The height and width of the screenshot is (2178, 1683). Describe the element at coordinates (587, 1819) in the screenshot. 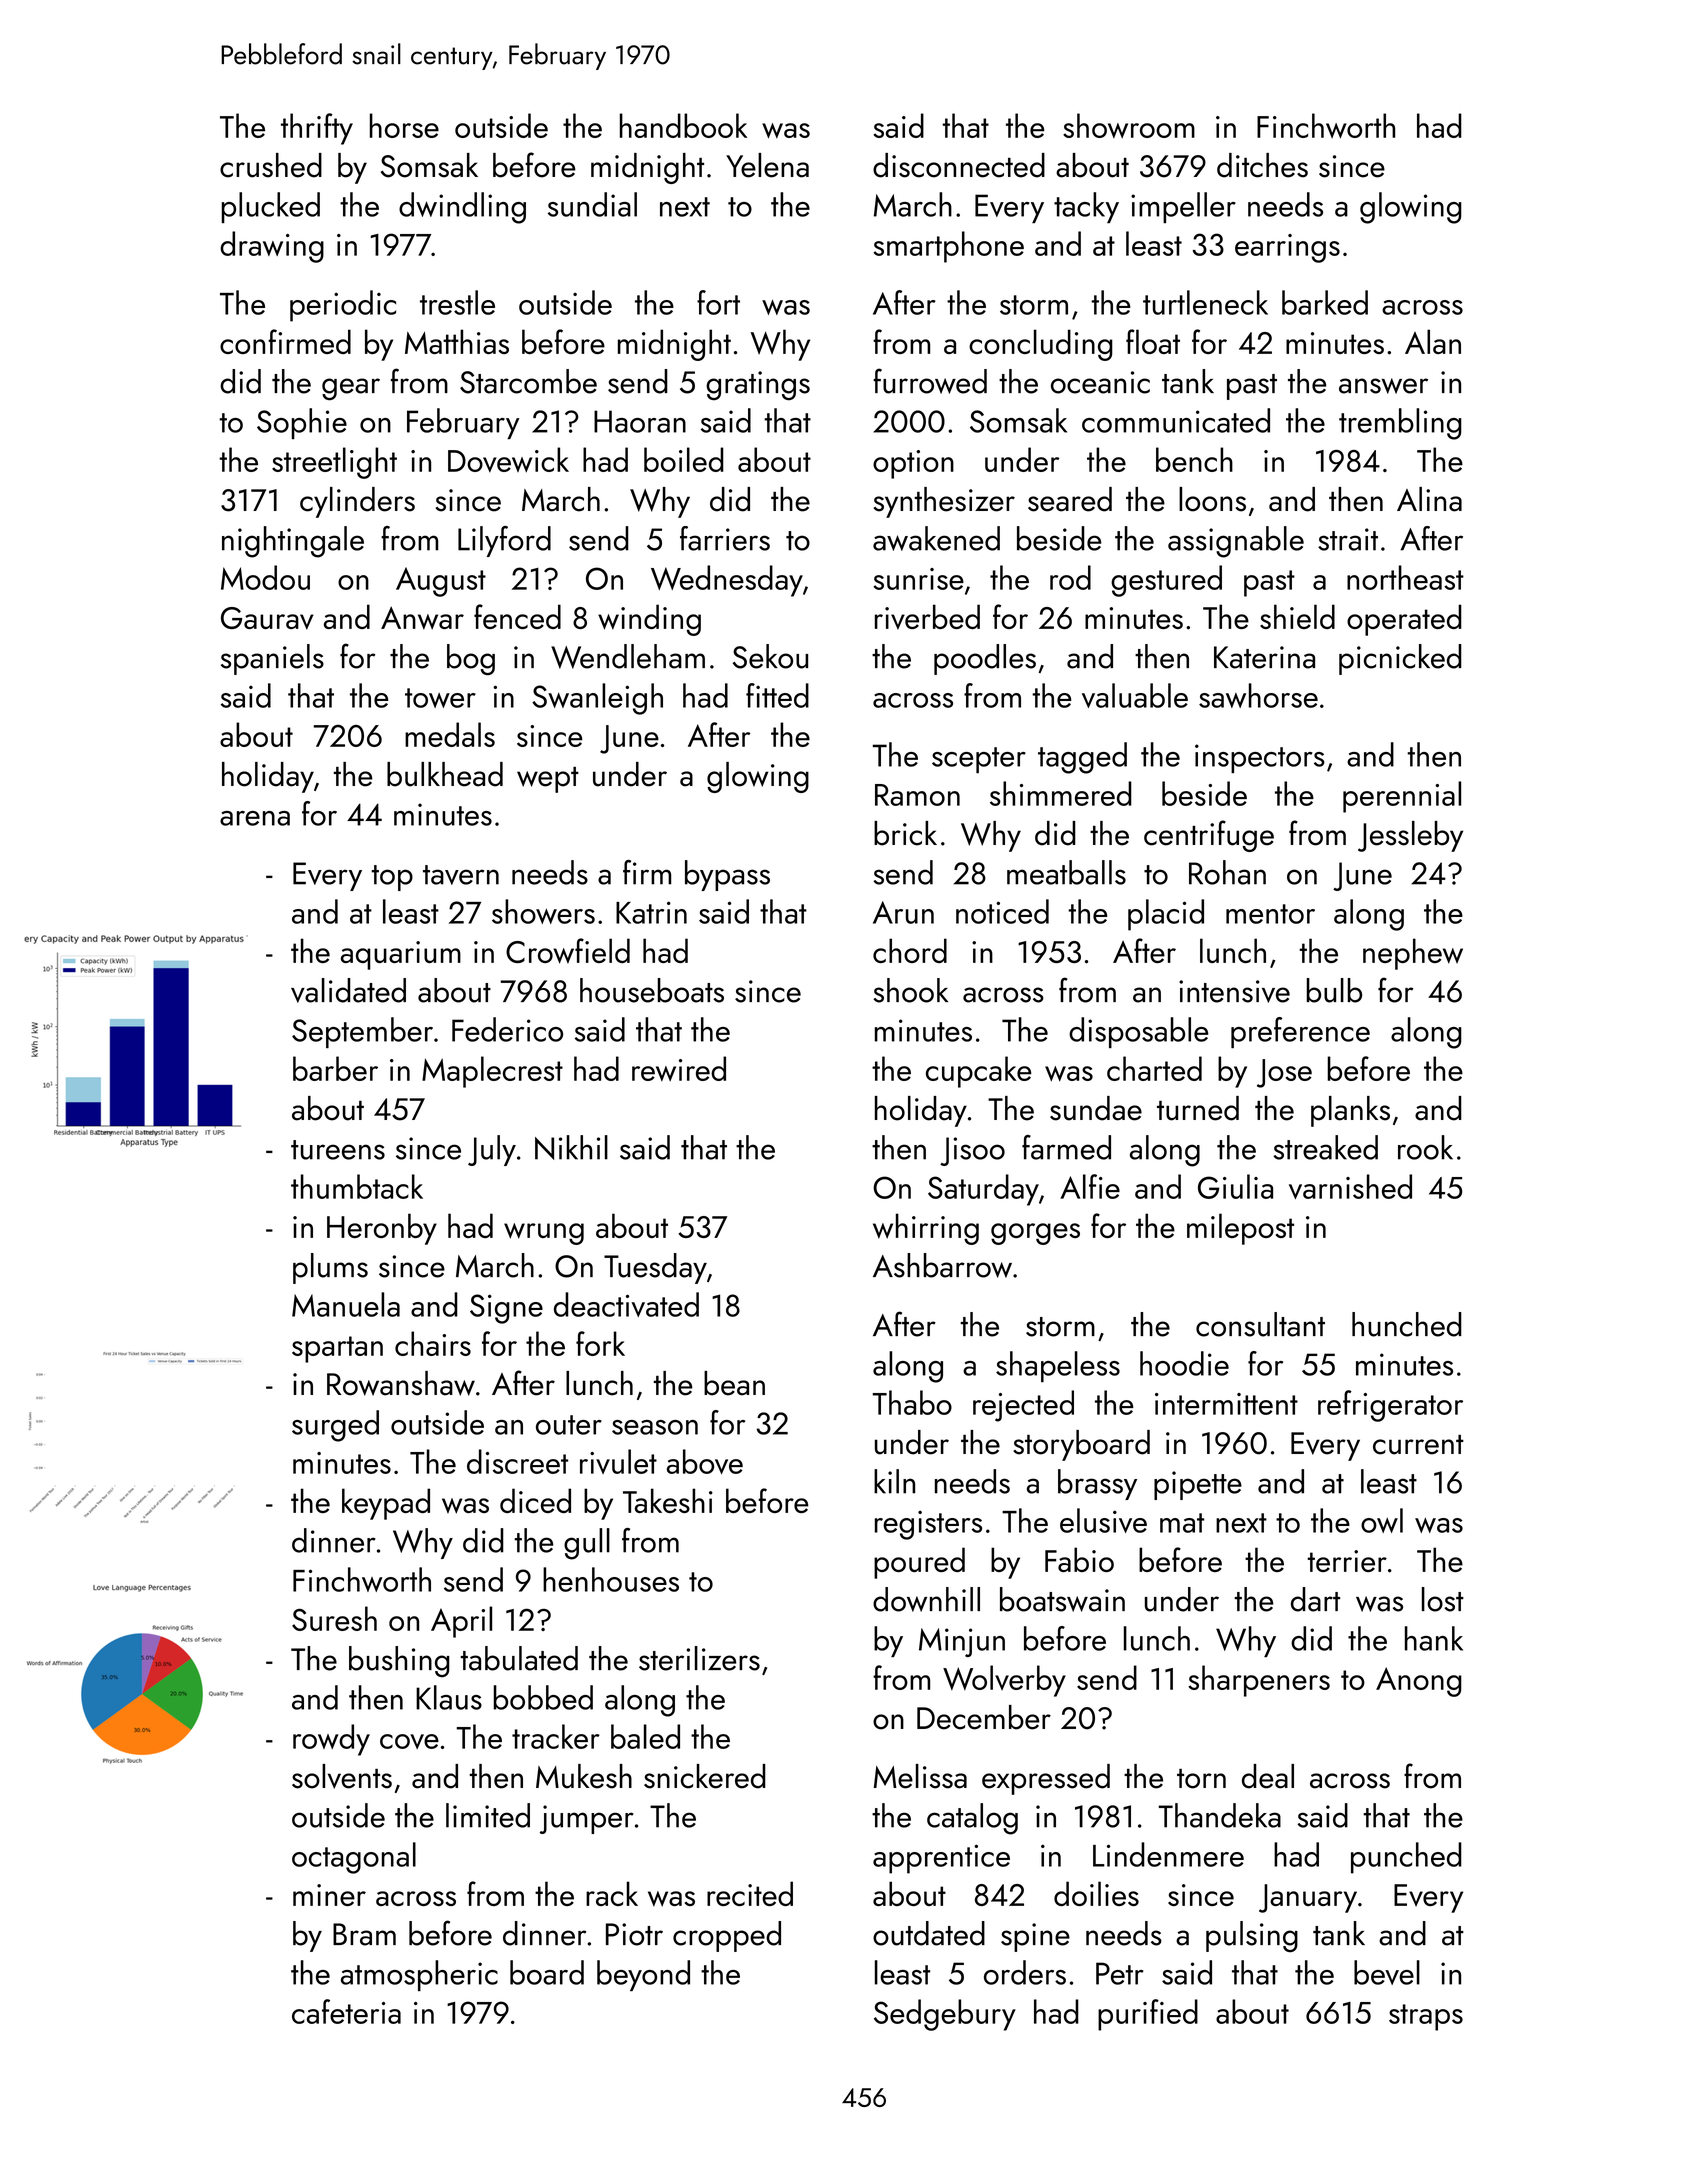

I see `jumper` at that location.
